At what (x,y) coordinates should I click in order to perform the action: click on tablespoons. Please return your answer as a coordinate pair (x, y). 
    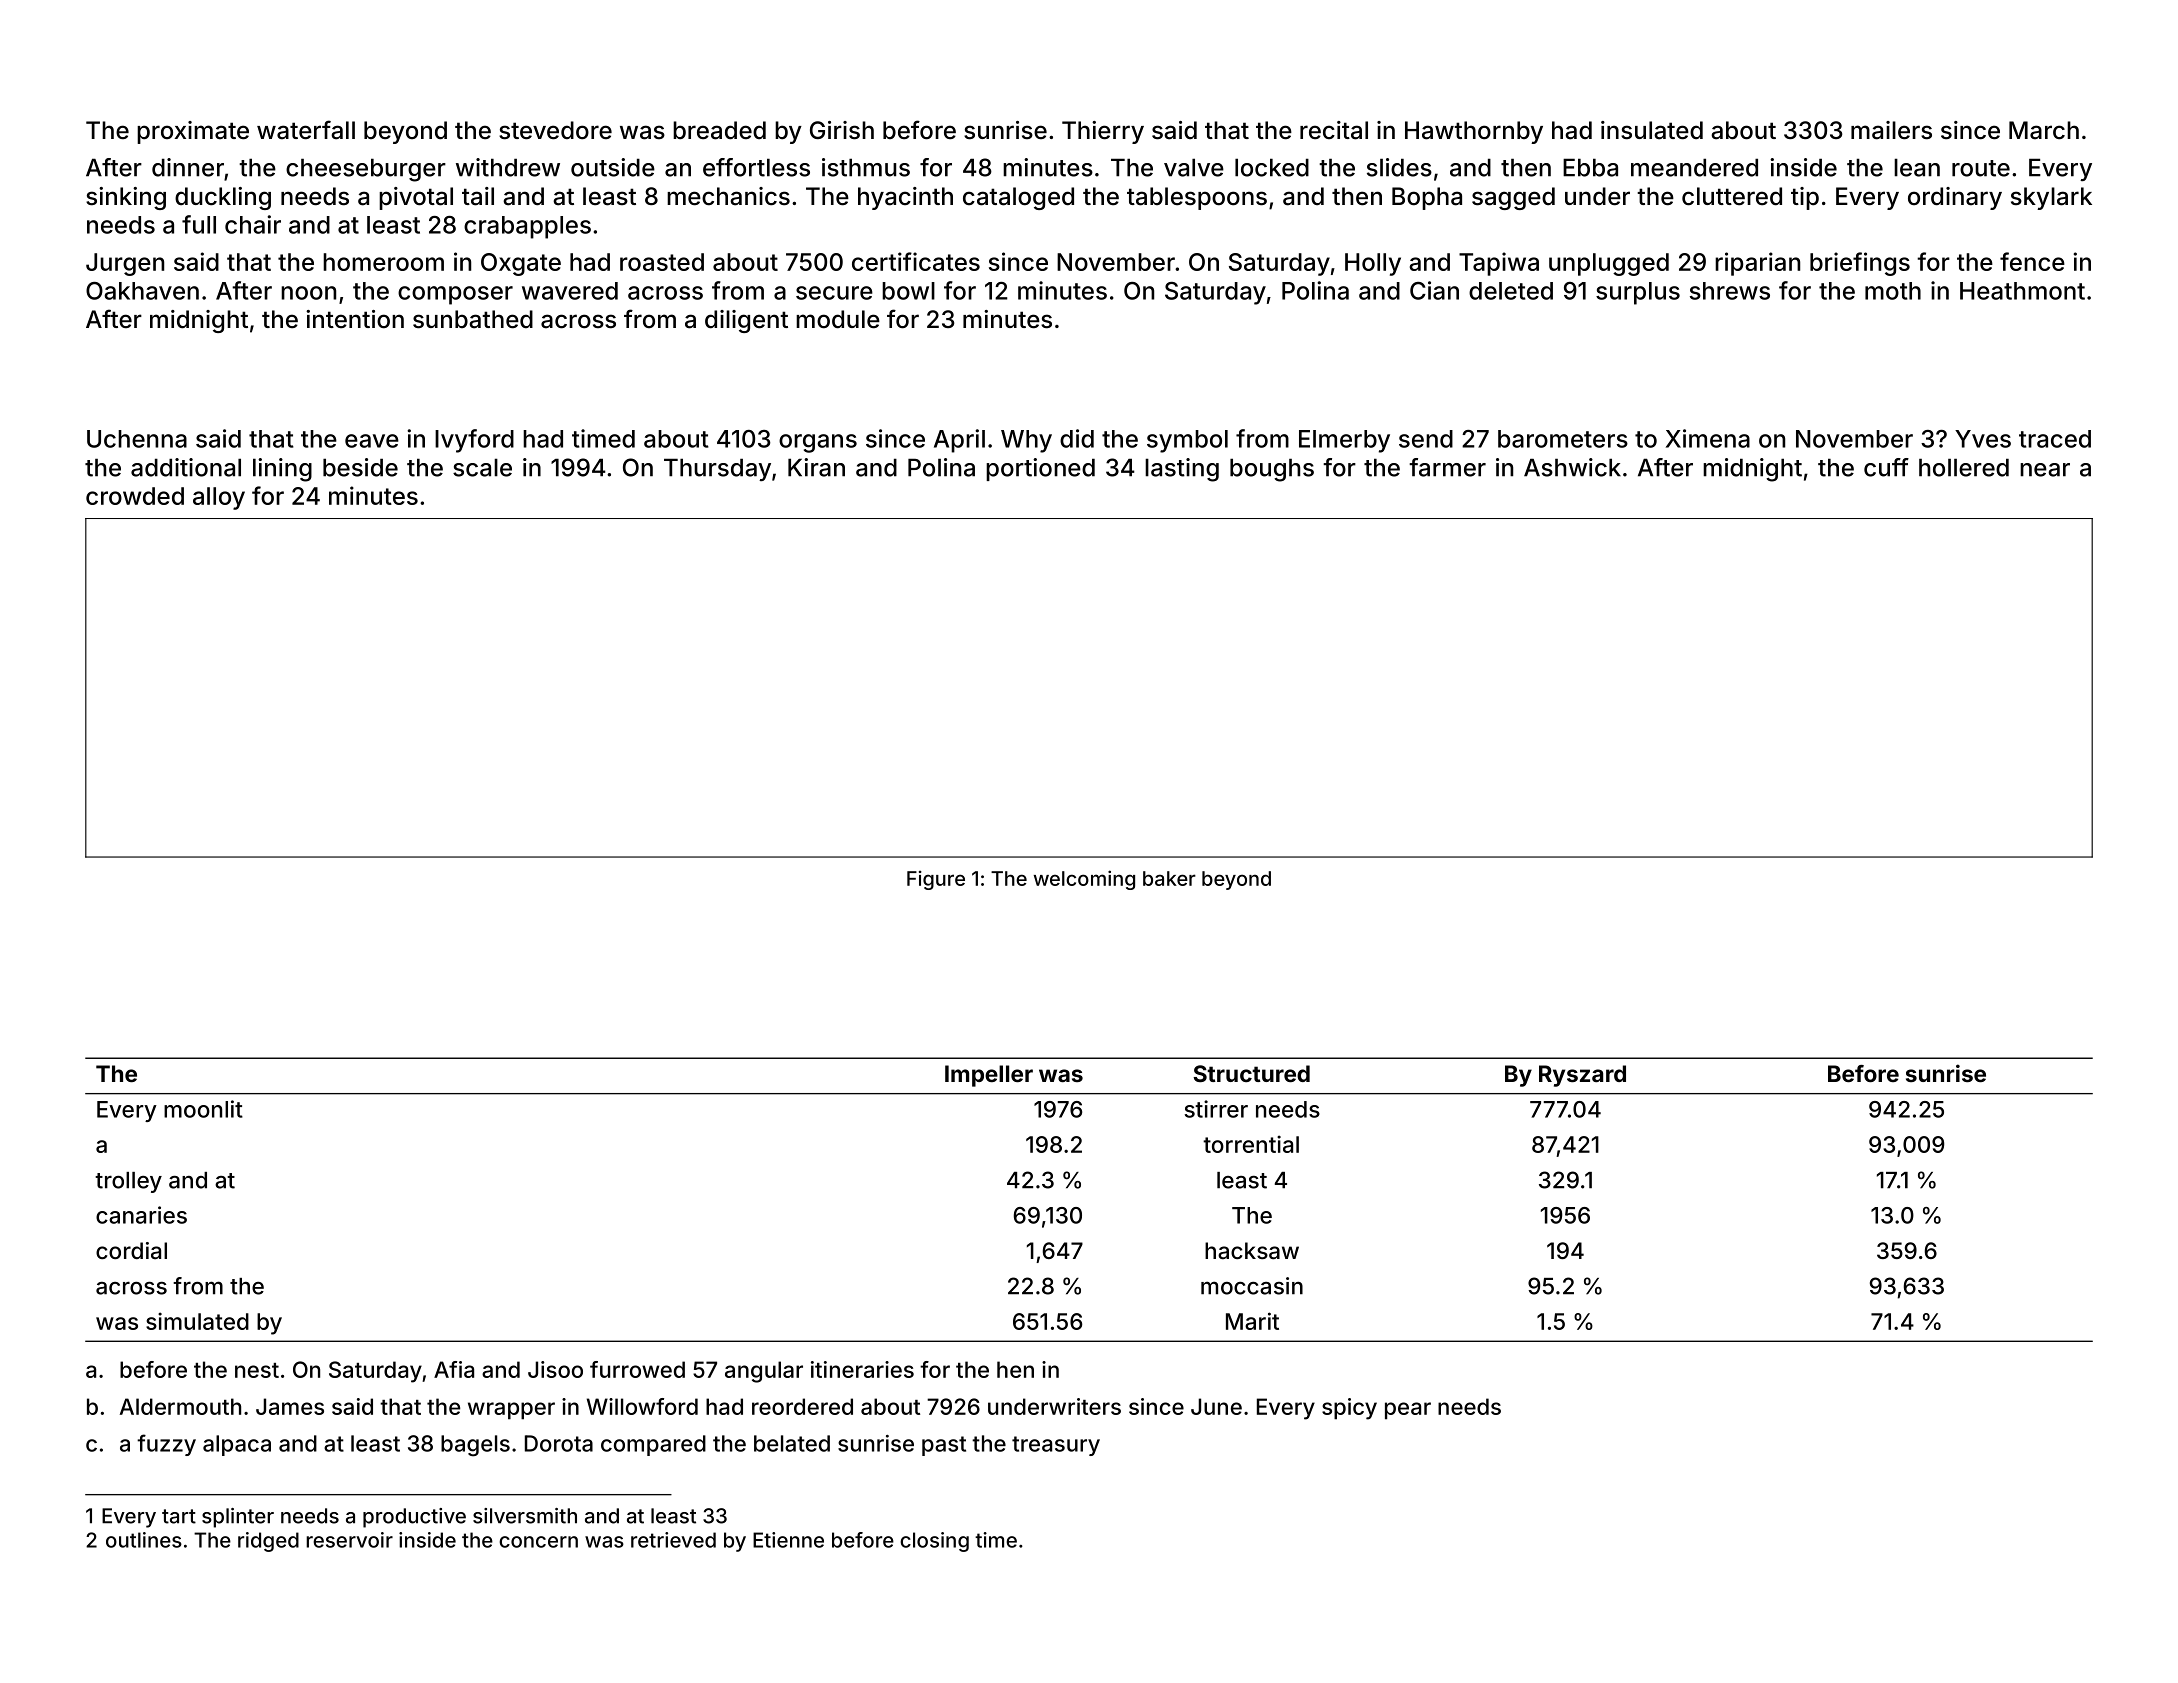
    Looking at the image, I should click on (1197, 198).
